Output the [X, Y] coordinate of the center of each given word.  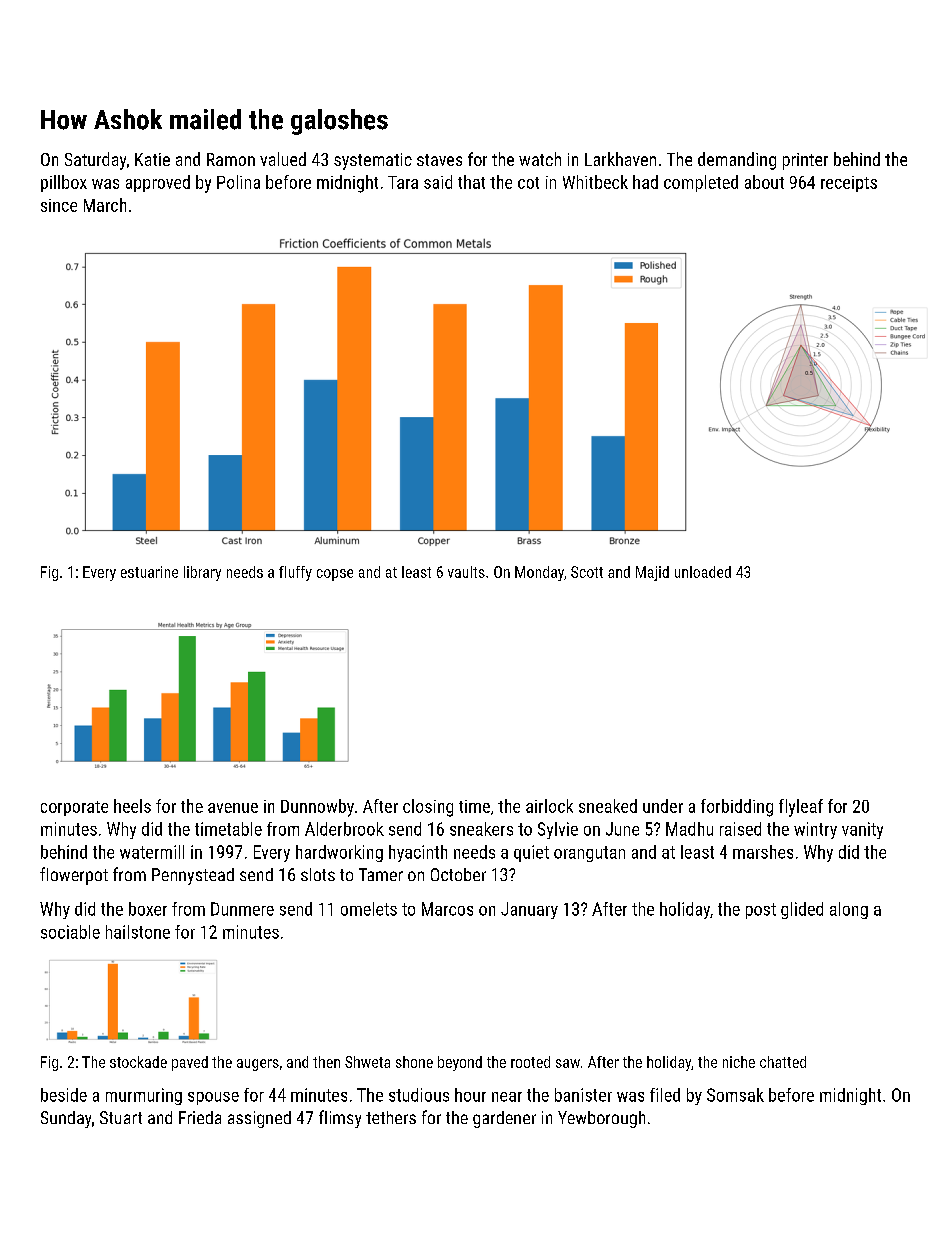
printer [805, 161]
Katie [152, 159]
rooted [530, 1062]
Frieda [200, 1117]
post [761, 911]
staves [439, 160]
